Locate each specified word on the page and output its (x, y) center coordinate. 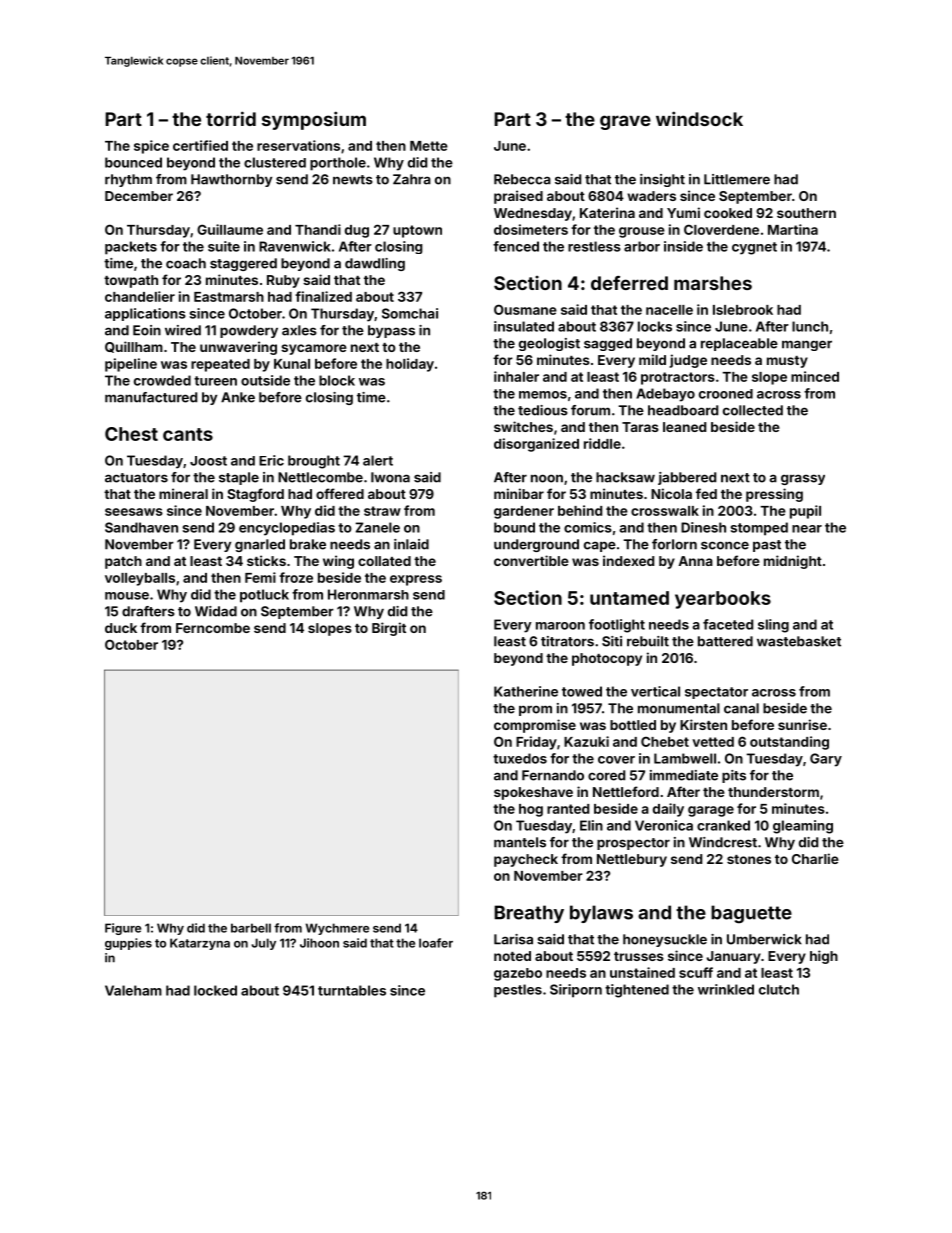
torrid (231, 118)
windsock (699, 118)
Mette (429, 146)
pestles (518, 991)
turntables (352, 990)
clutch (779, 989)
